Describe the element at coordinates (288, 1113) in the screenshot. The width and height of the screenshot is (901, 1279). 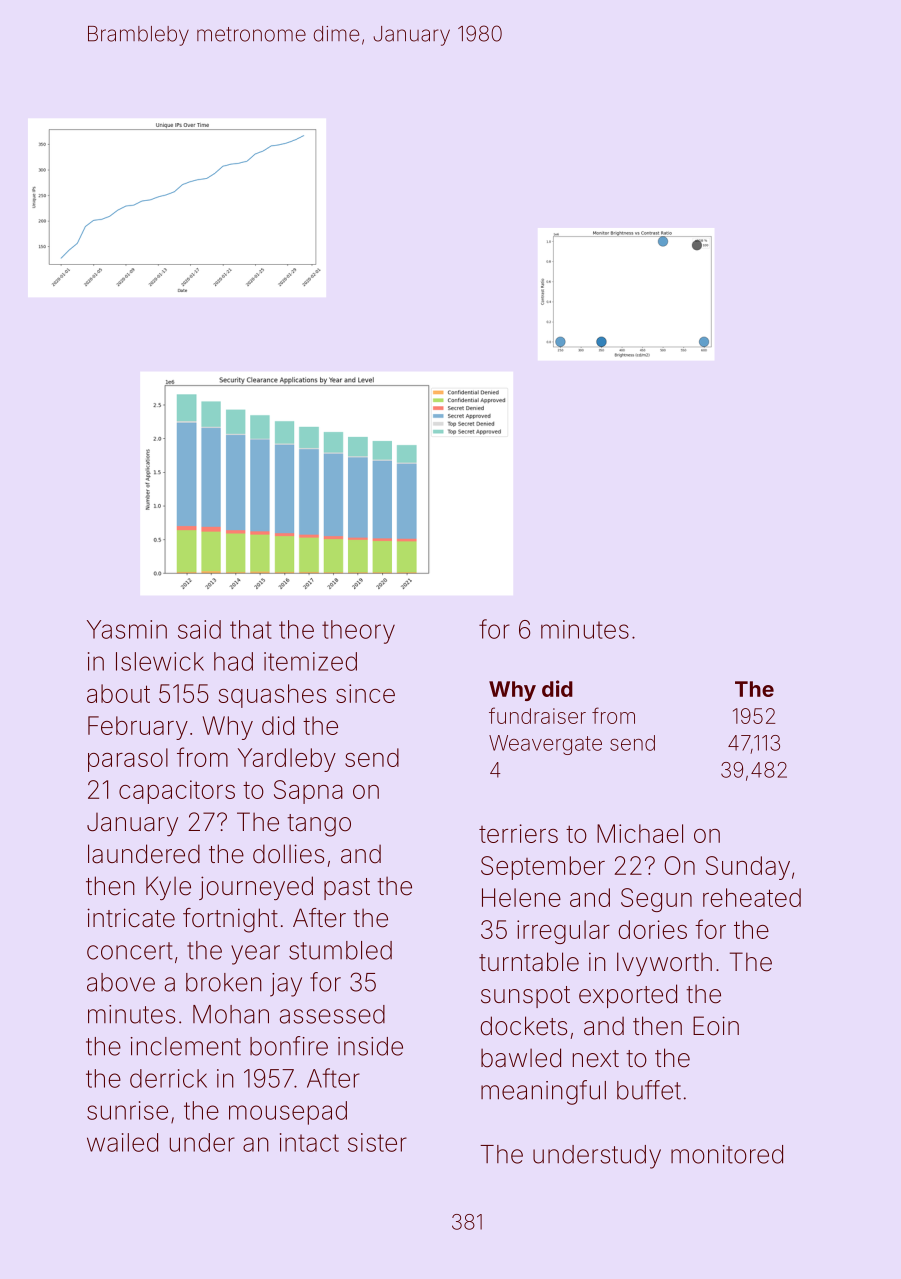
I see `mousepad` at that location.
